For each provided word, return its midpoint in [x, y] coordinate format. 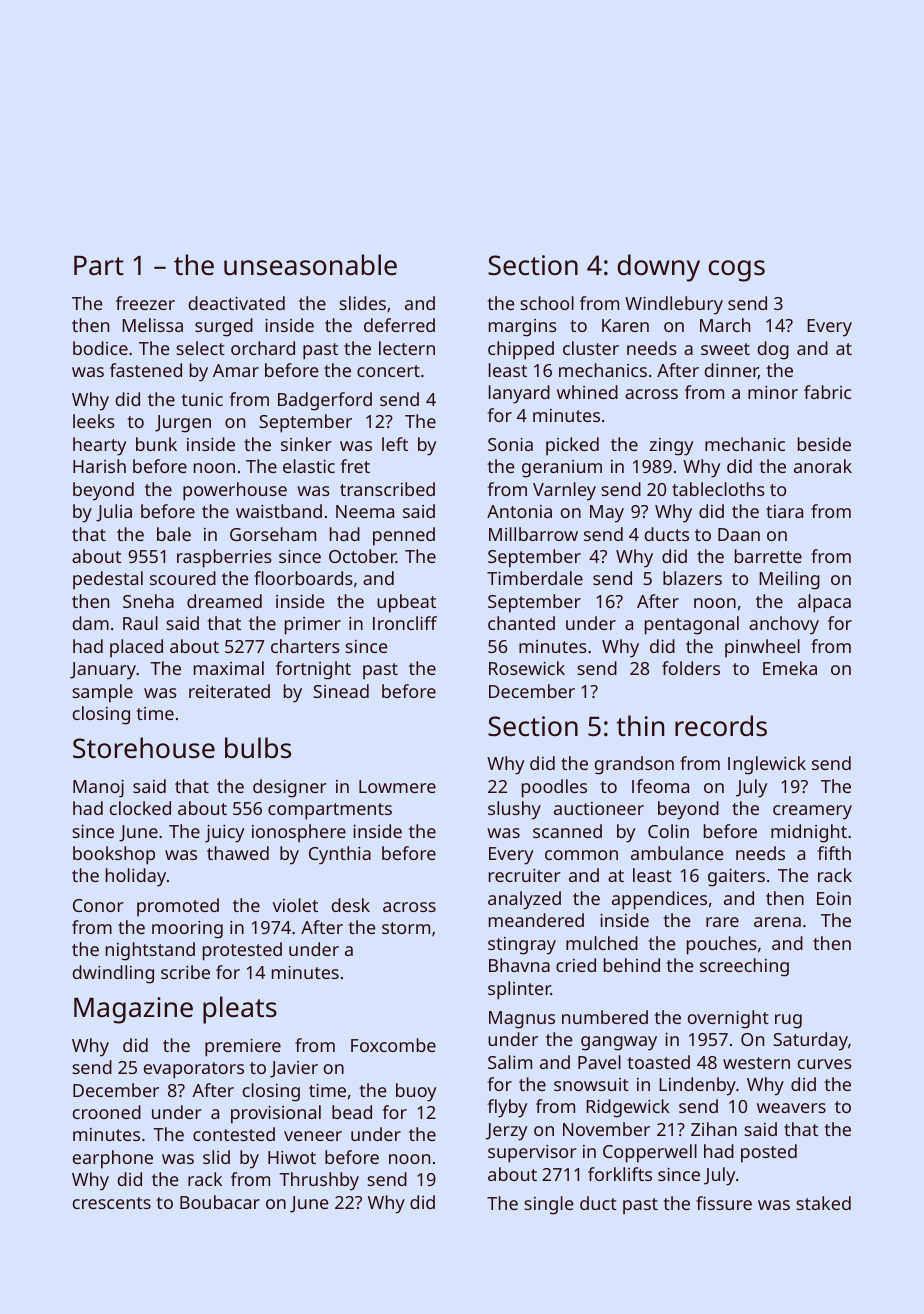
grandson [634, 765]
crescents [112, 1203]
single [549, 1205]
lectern [407, 348]
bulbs [258, 748]
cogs [737, 271]
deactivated [237, 303]
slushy [514, 810]
